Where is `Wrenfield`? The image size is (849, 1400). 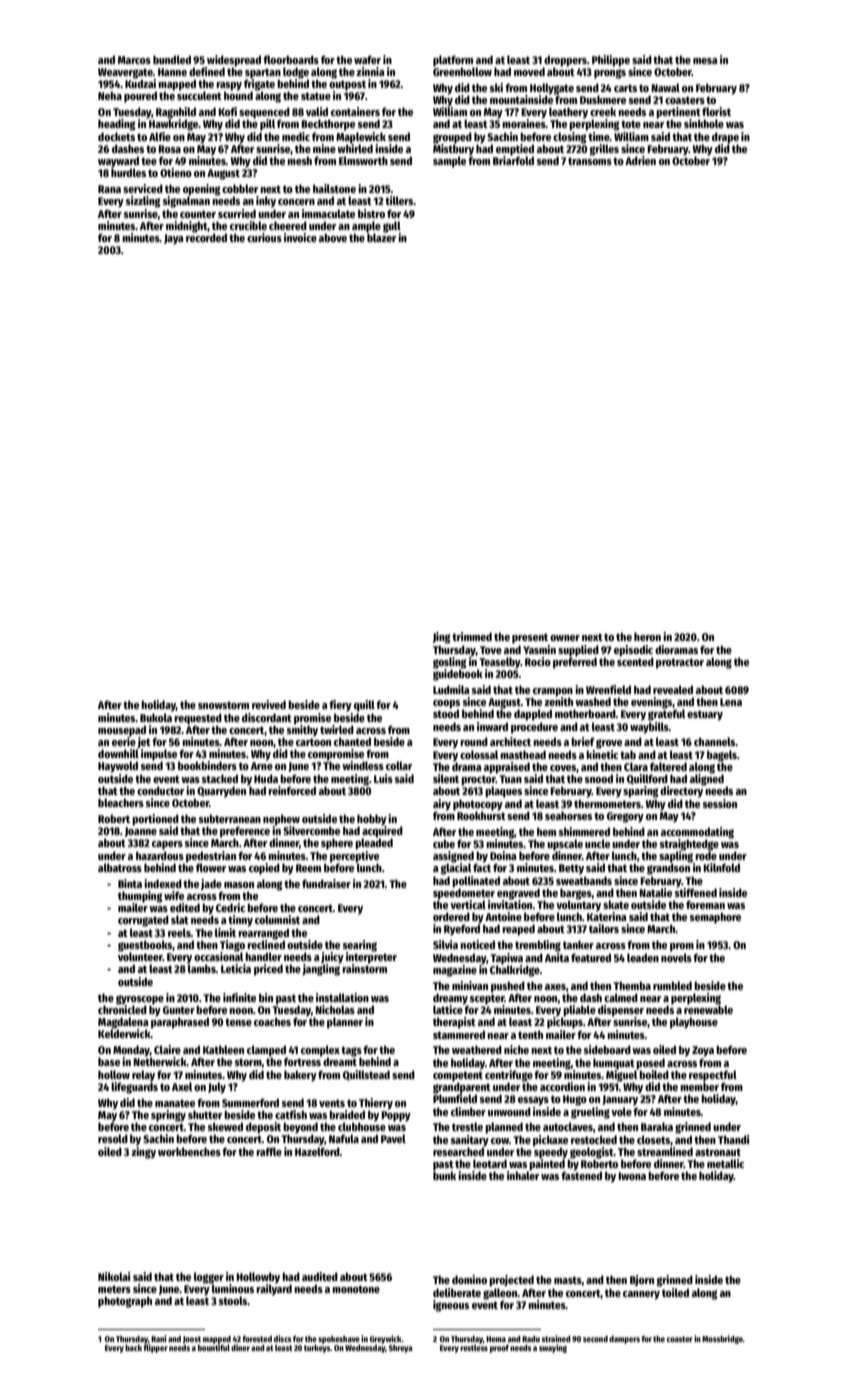
Wrenfield is located at coordinates (608, 689).
